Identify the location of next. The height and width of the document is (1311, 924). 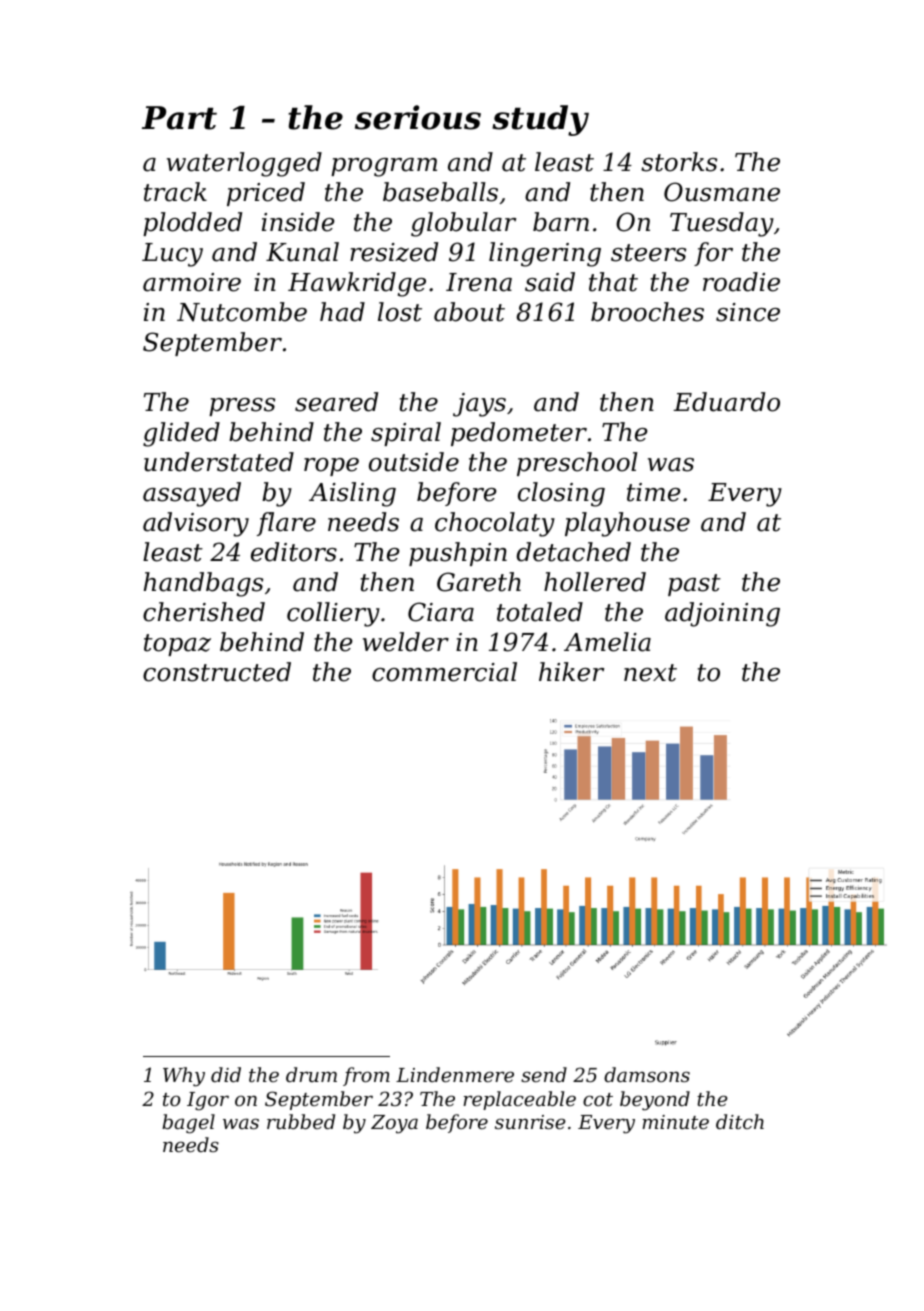
(650, 673).
